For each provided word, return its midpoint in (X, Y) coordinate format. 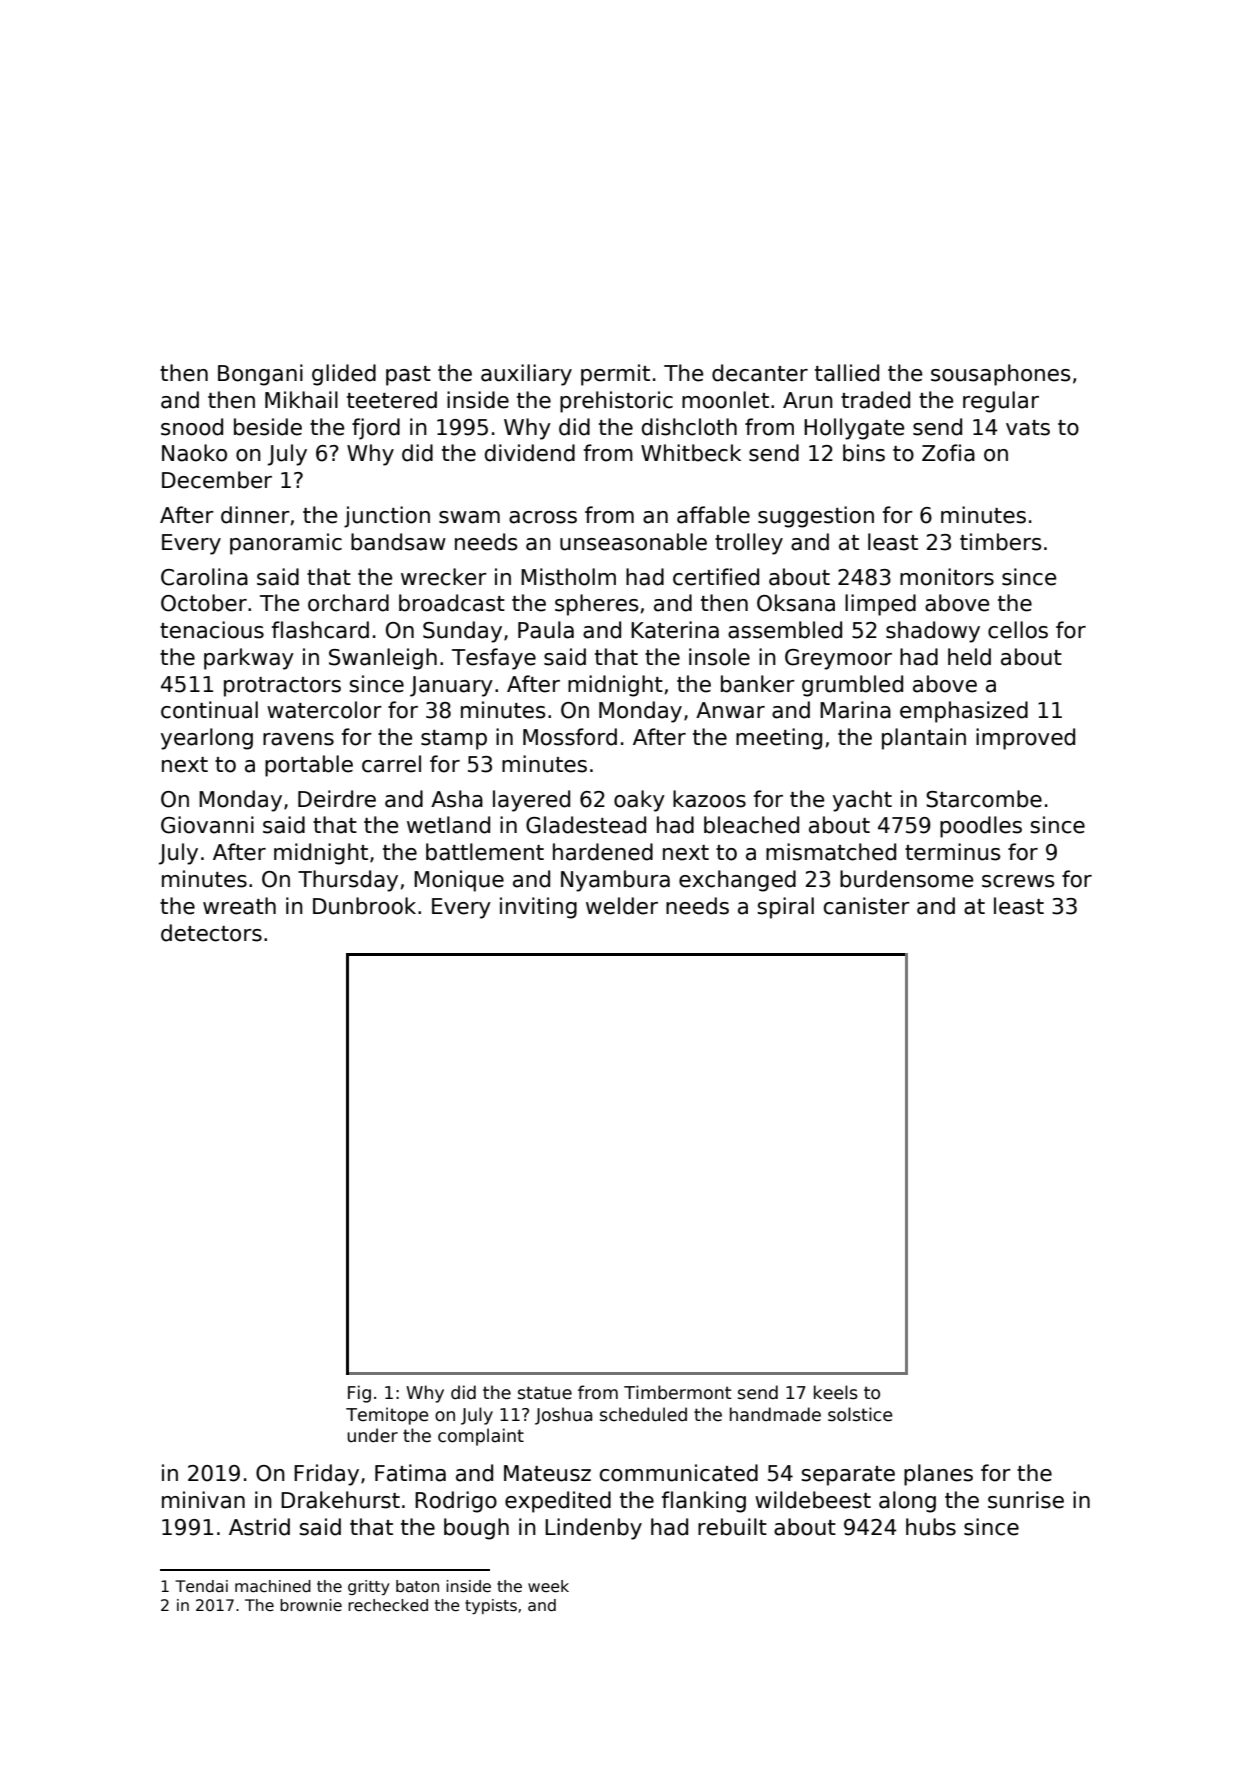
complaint (481, 1437)
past (408, 376)
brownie (311, 1605)
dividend (530, 453)
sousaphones (1001, 375)
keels (836, 1392)
